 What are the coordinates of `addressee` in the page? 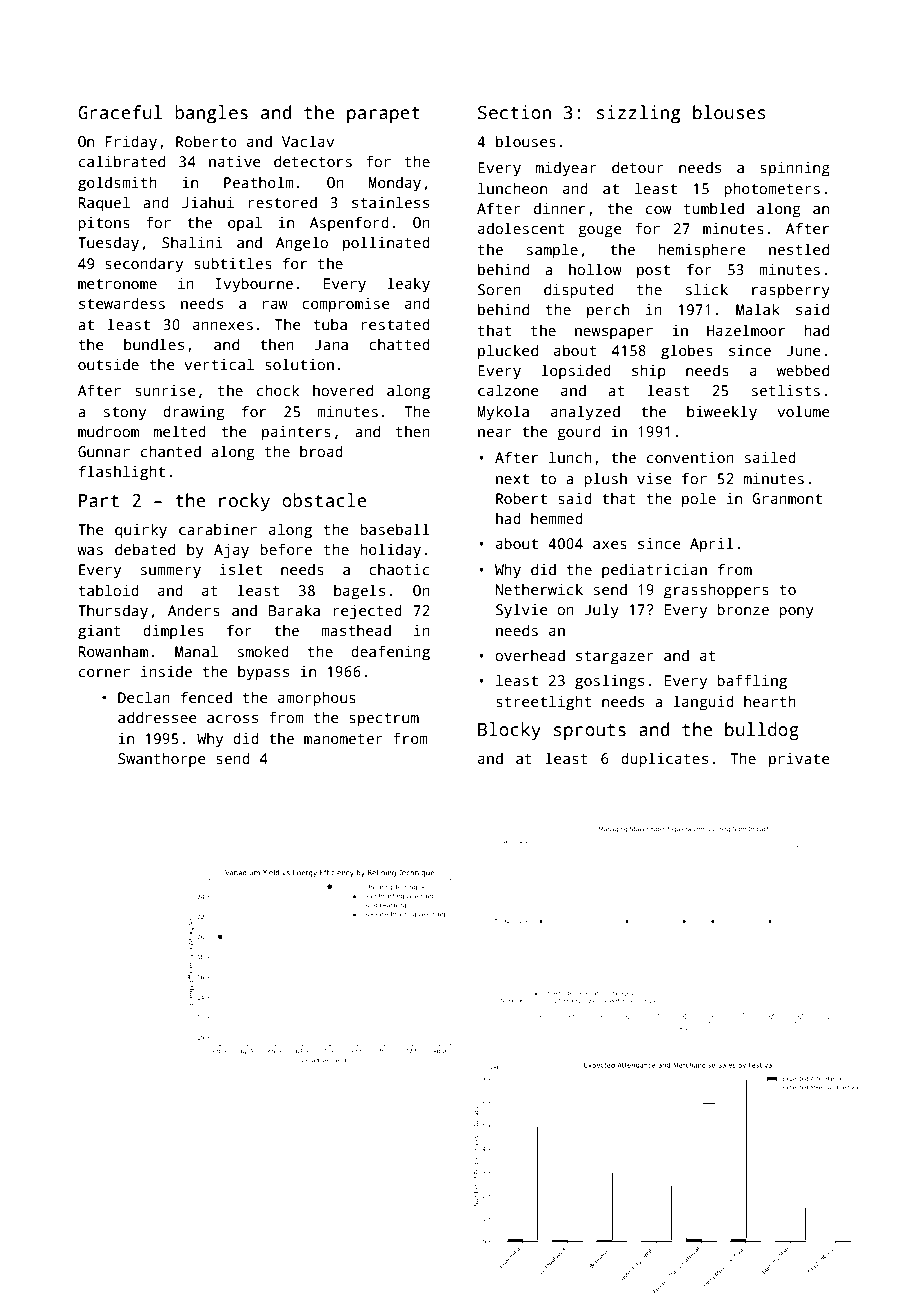 It's located at (157, 717).
